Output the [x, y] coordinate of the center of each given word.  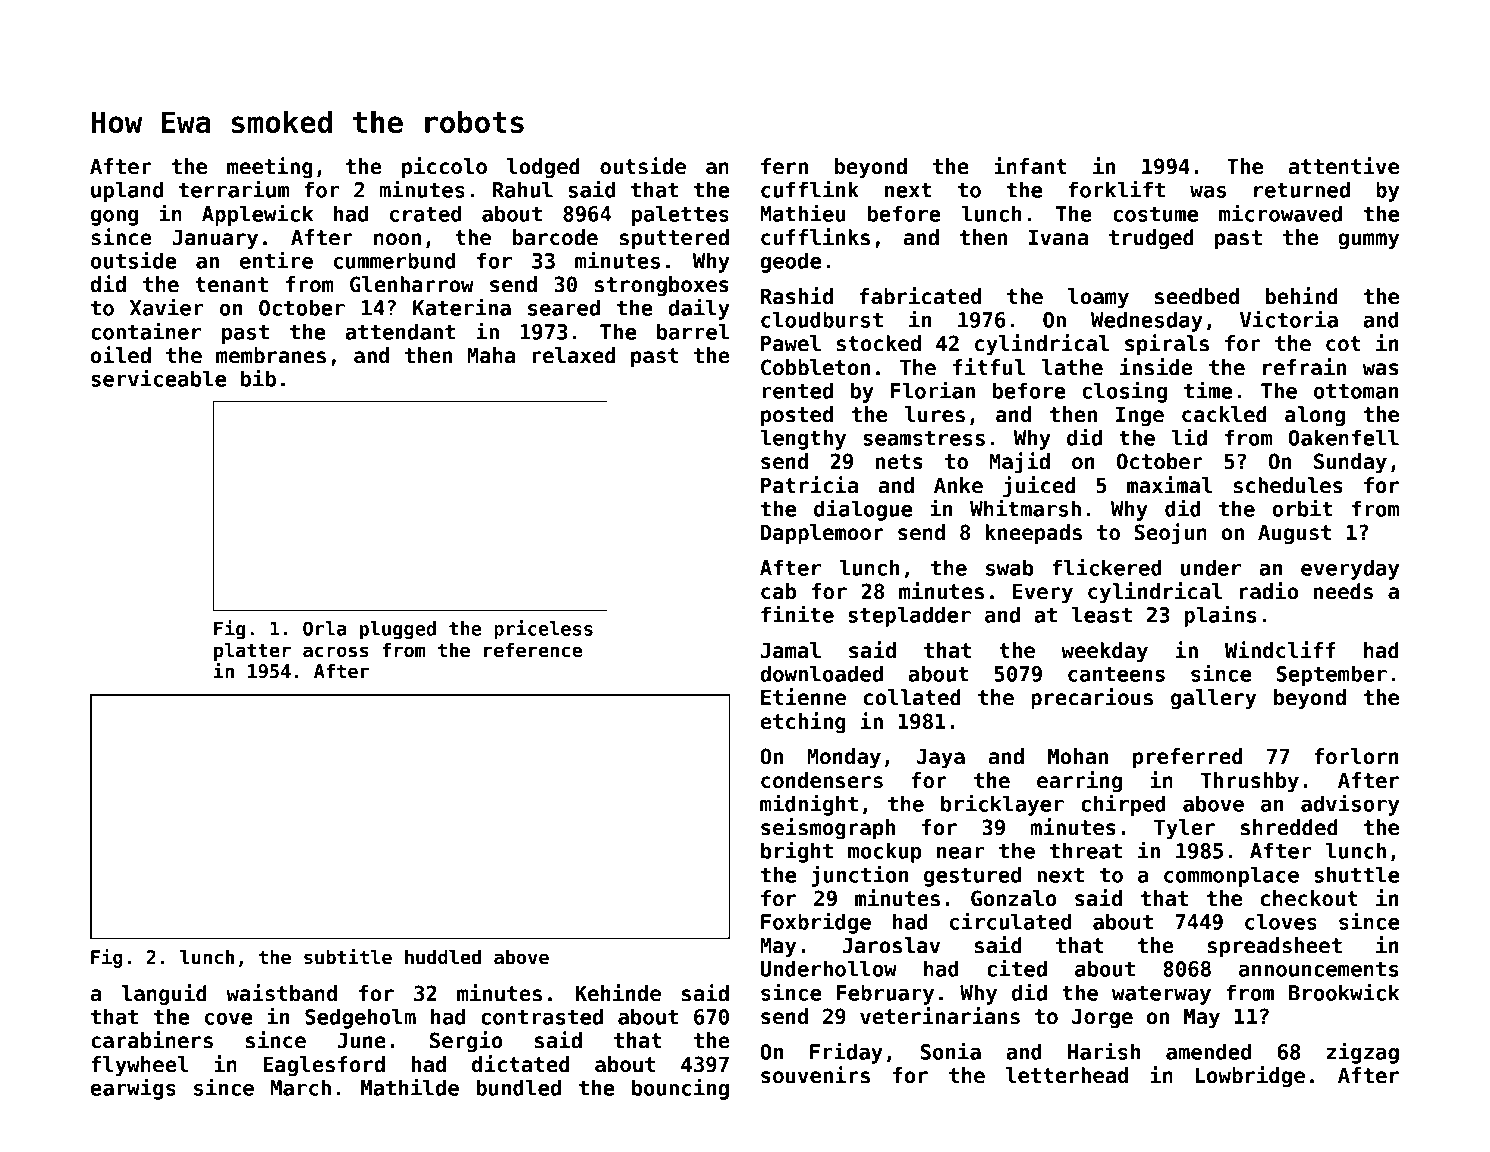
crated [426, 213]
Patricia [809, 485]
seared [564, 307]
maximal [1169, 485]
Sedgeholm [360, 1018]
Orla [325, 628]
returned [1302, 189]
